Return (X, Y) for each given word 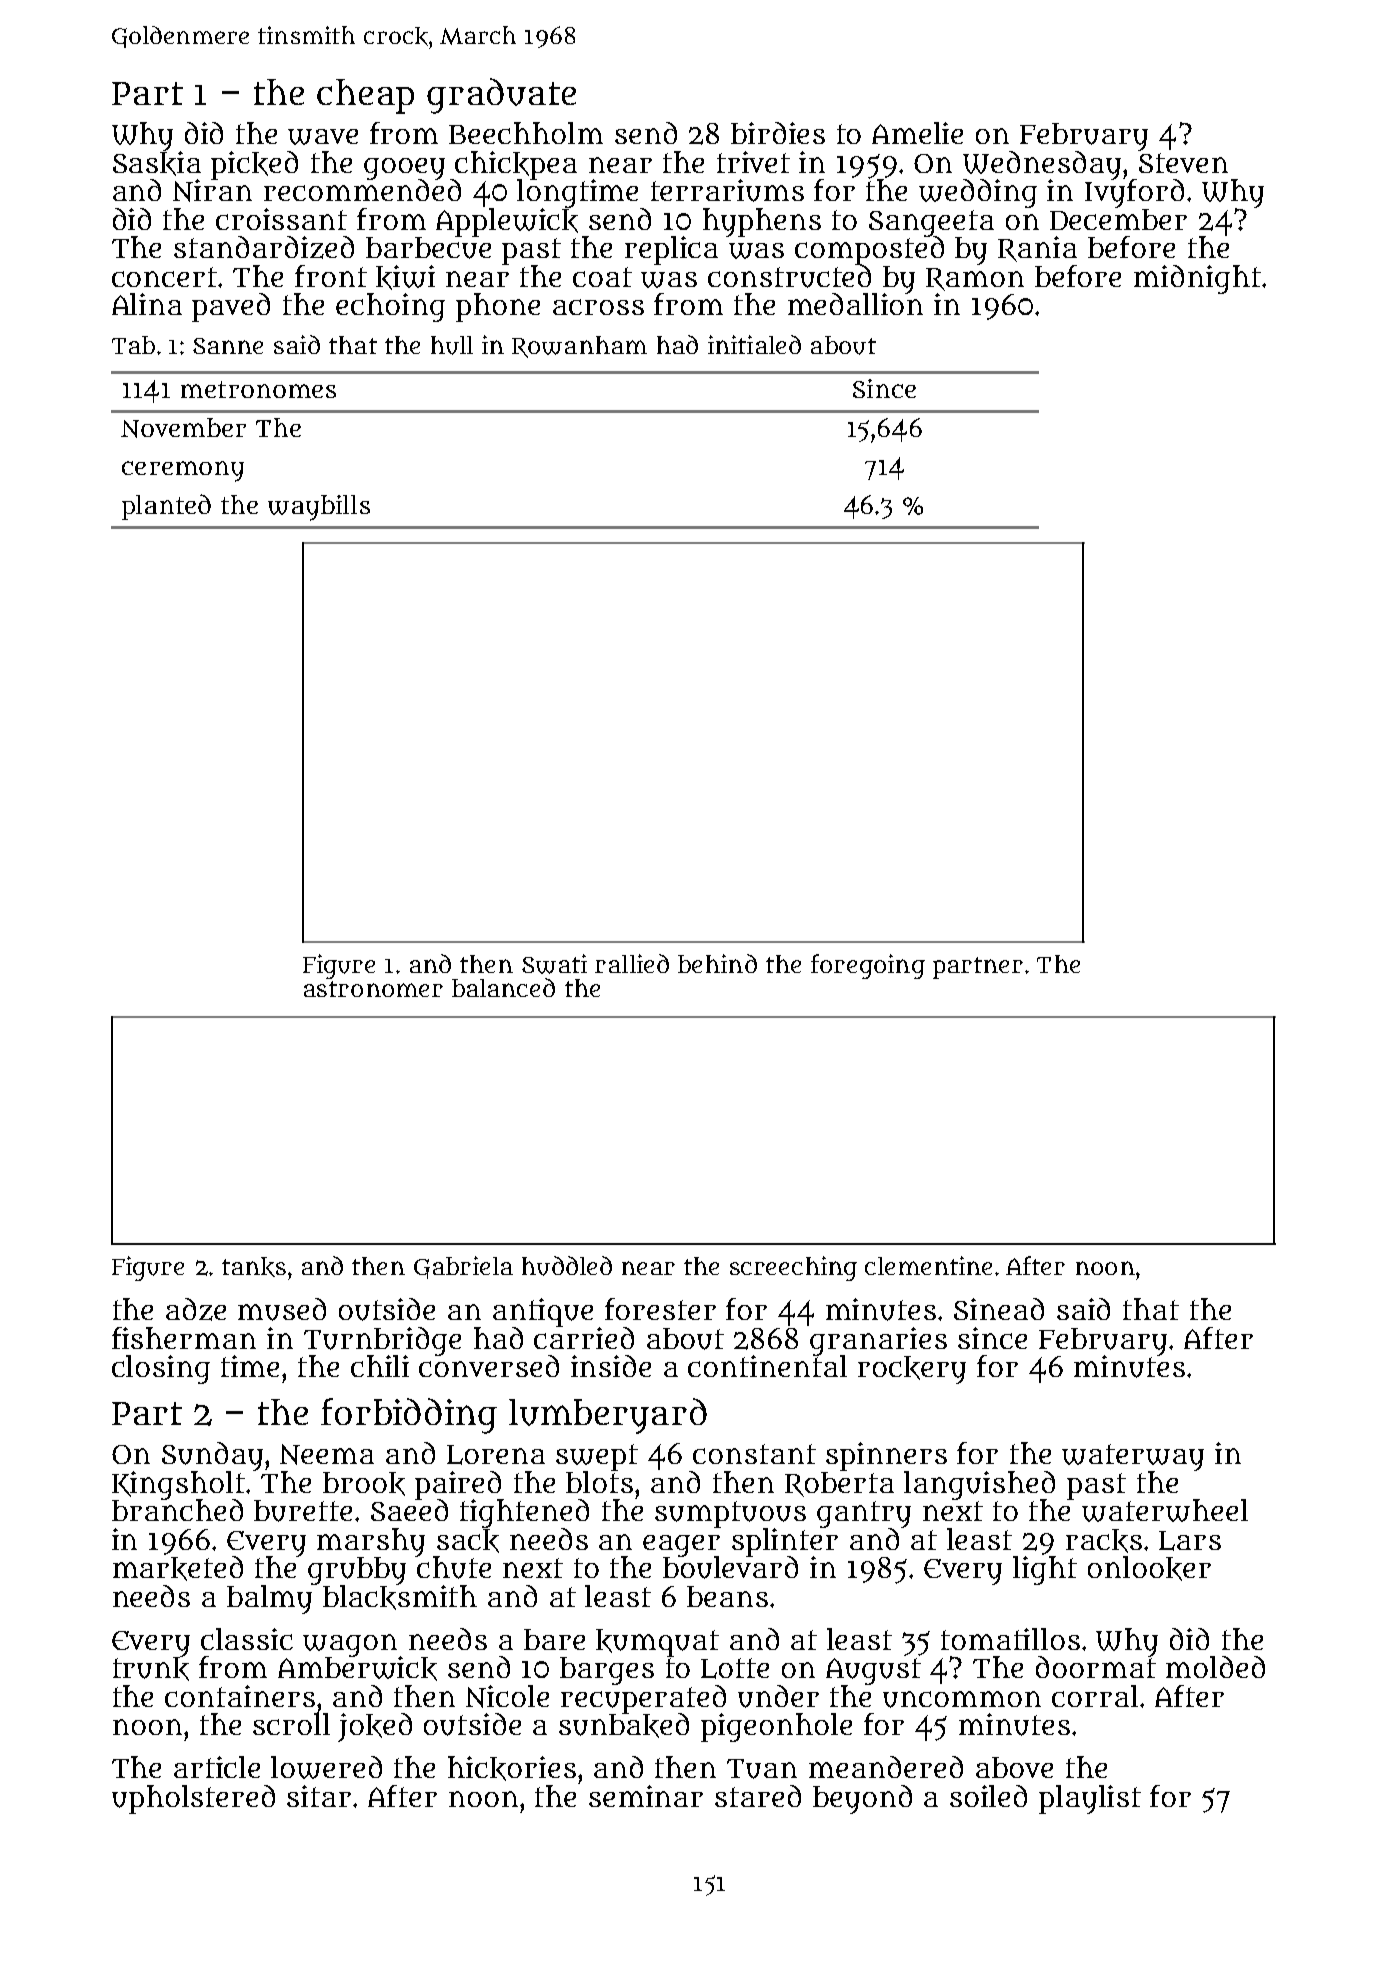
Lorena (496, 1455)
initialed (754, 344)
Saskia (157, 163)
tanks (254, 1267)
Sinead (999, 1309)
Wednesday (1042, 165)
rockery (912, 1370)
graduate (501, 96)
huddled (567, 1266)
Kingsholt (178, 1485)
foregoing (868, 966)
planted (166, 507)
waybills (319, 508)
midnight (1197, 279)
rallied (632, 963)
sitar (319, 1796)
